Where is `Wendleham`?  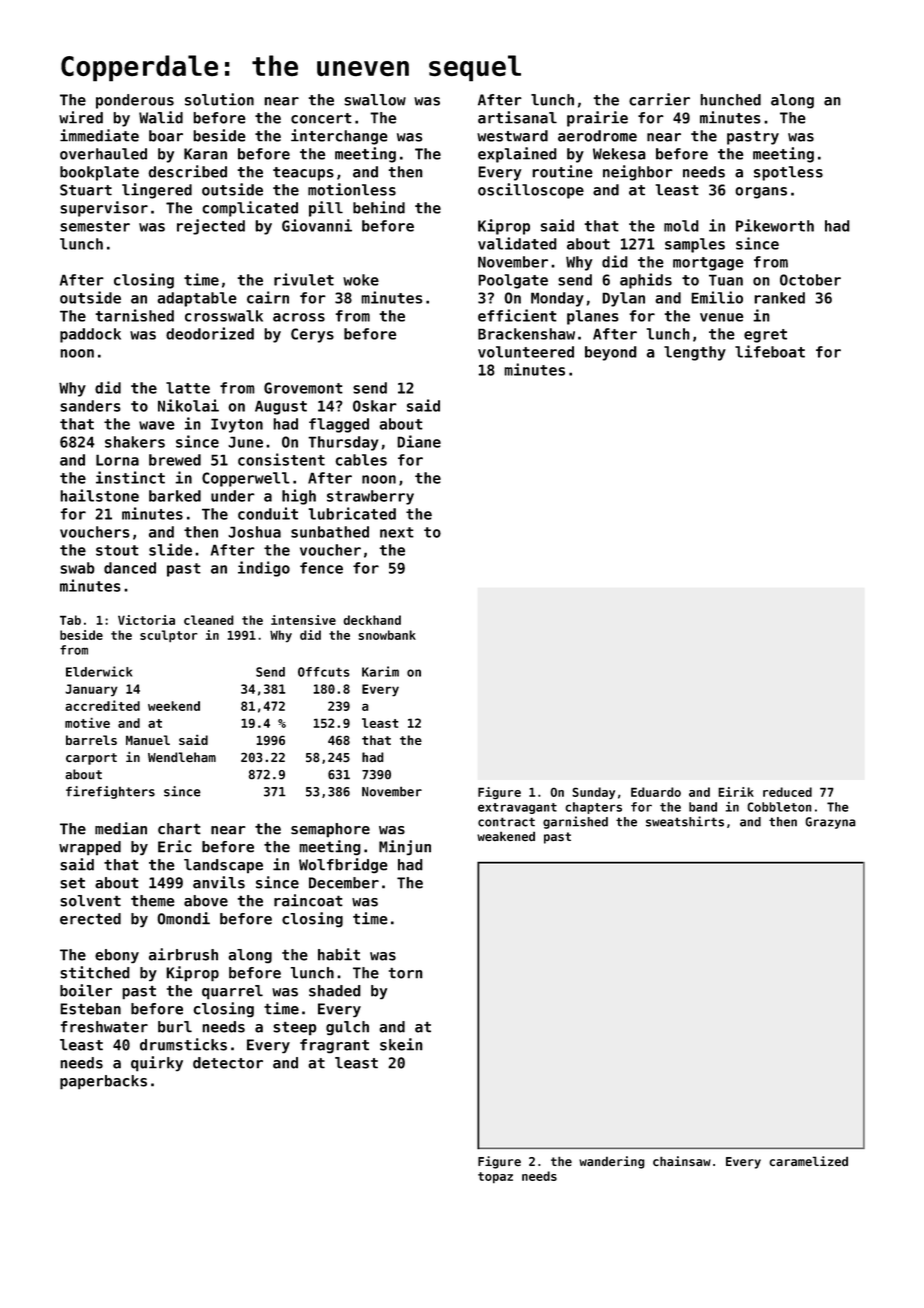
Wendleham is located at coordinates (182, 757).
